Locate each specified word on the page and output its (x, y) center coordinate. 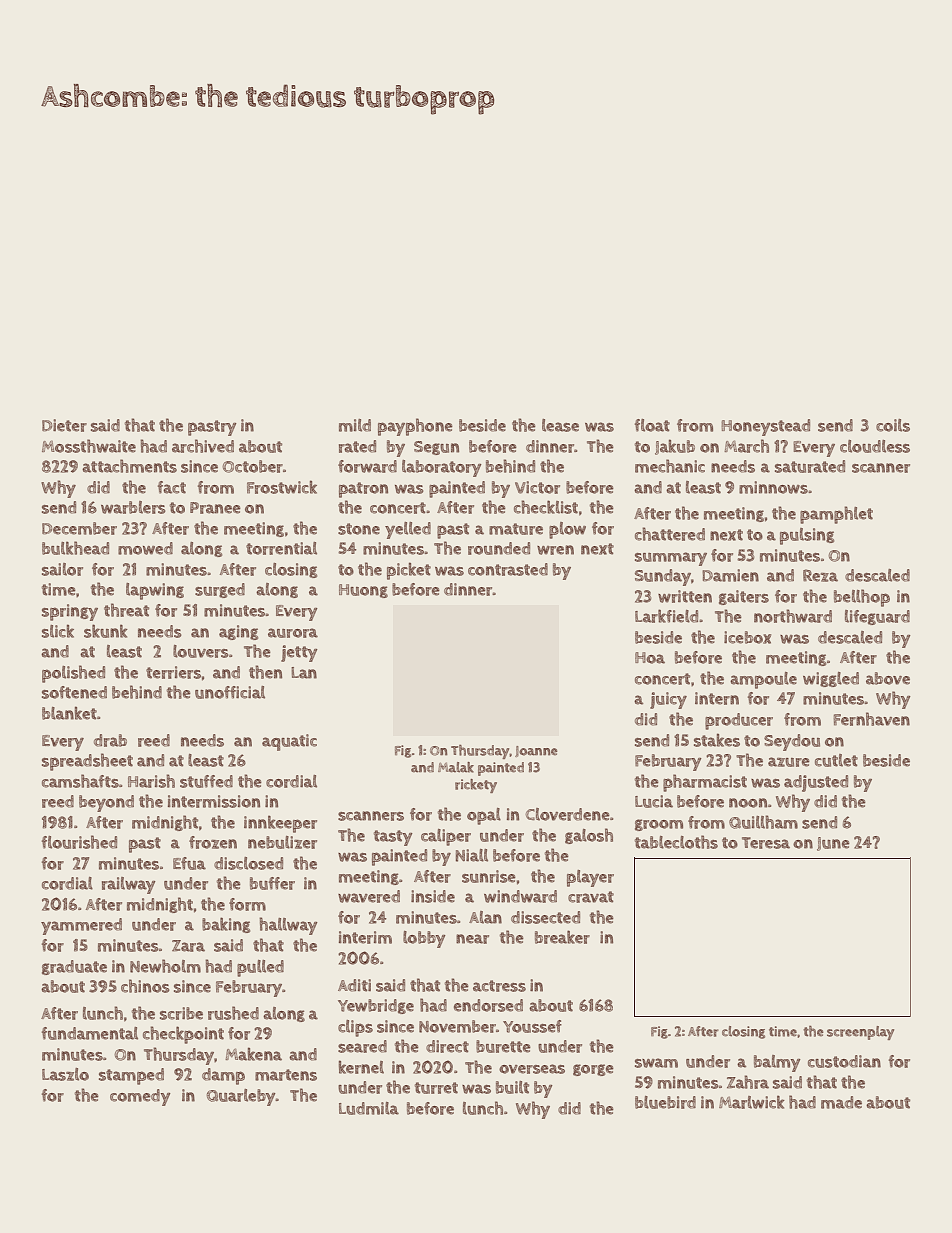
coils (893, 425)
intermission (214, 801)
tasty (393, 838)
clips (355, 1028)
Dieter (64, 425)
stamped (131, 1076)
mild (355, 425)
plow (567, 530)
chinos (145, 986)
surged (220, 590)
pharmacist (705, 783)
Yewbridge (376, 1006)
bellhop (862, 598)
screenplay (860, 1033)
